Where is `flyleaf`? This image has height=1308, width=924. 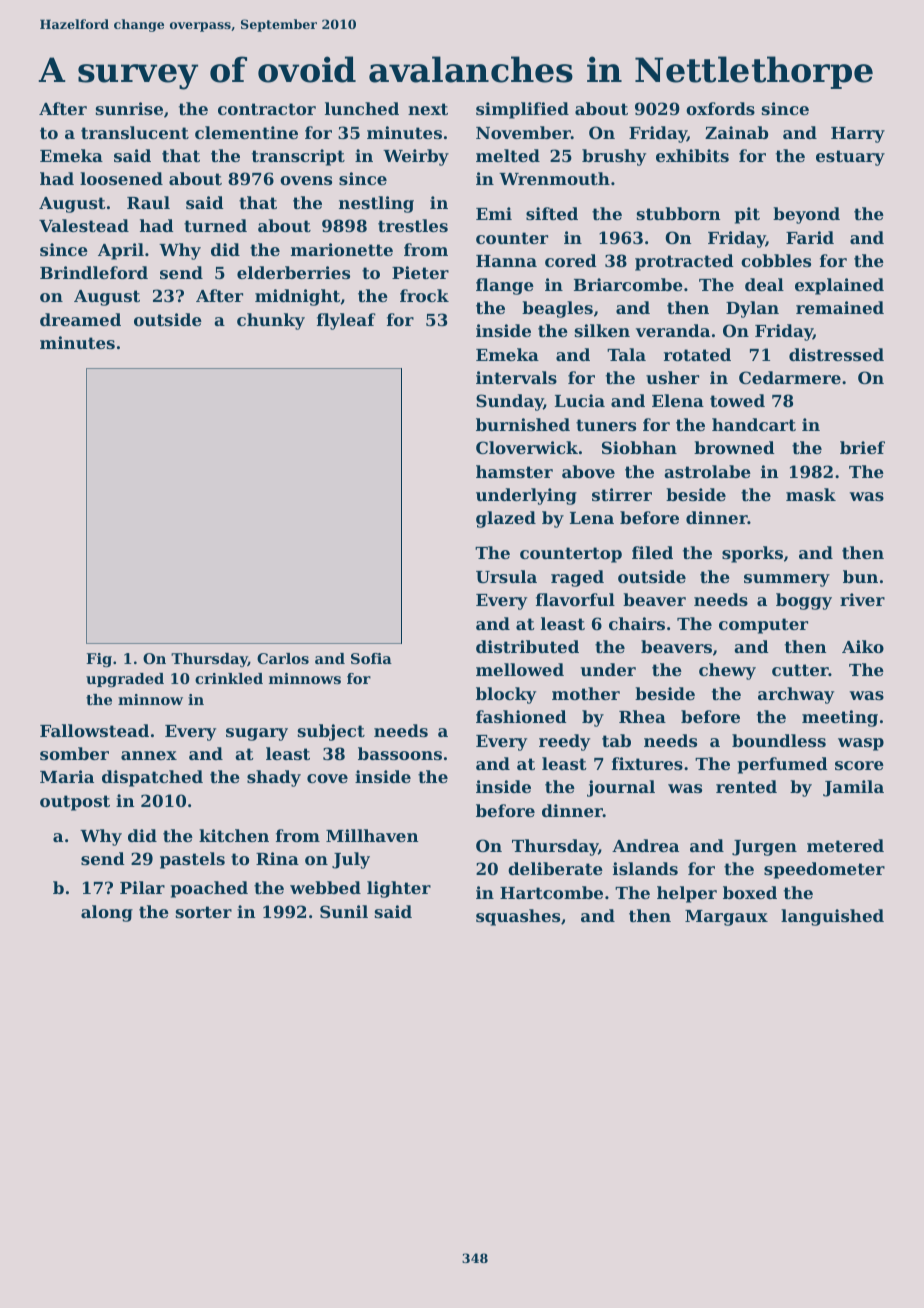
flyleaf is located at coordinates (346, 321).
